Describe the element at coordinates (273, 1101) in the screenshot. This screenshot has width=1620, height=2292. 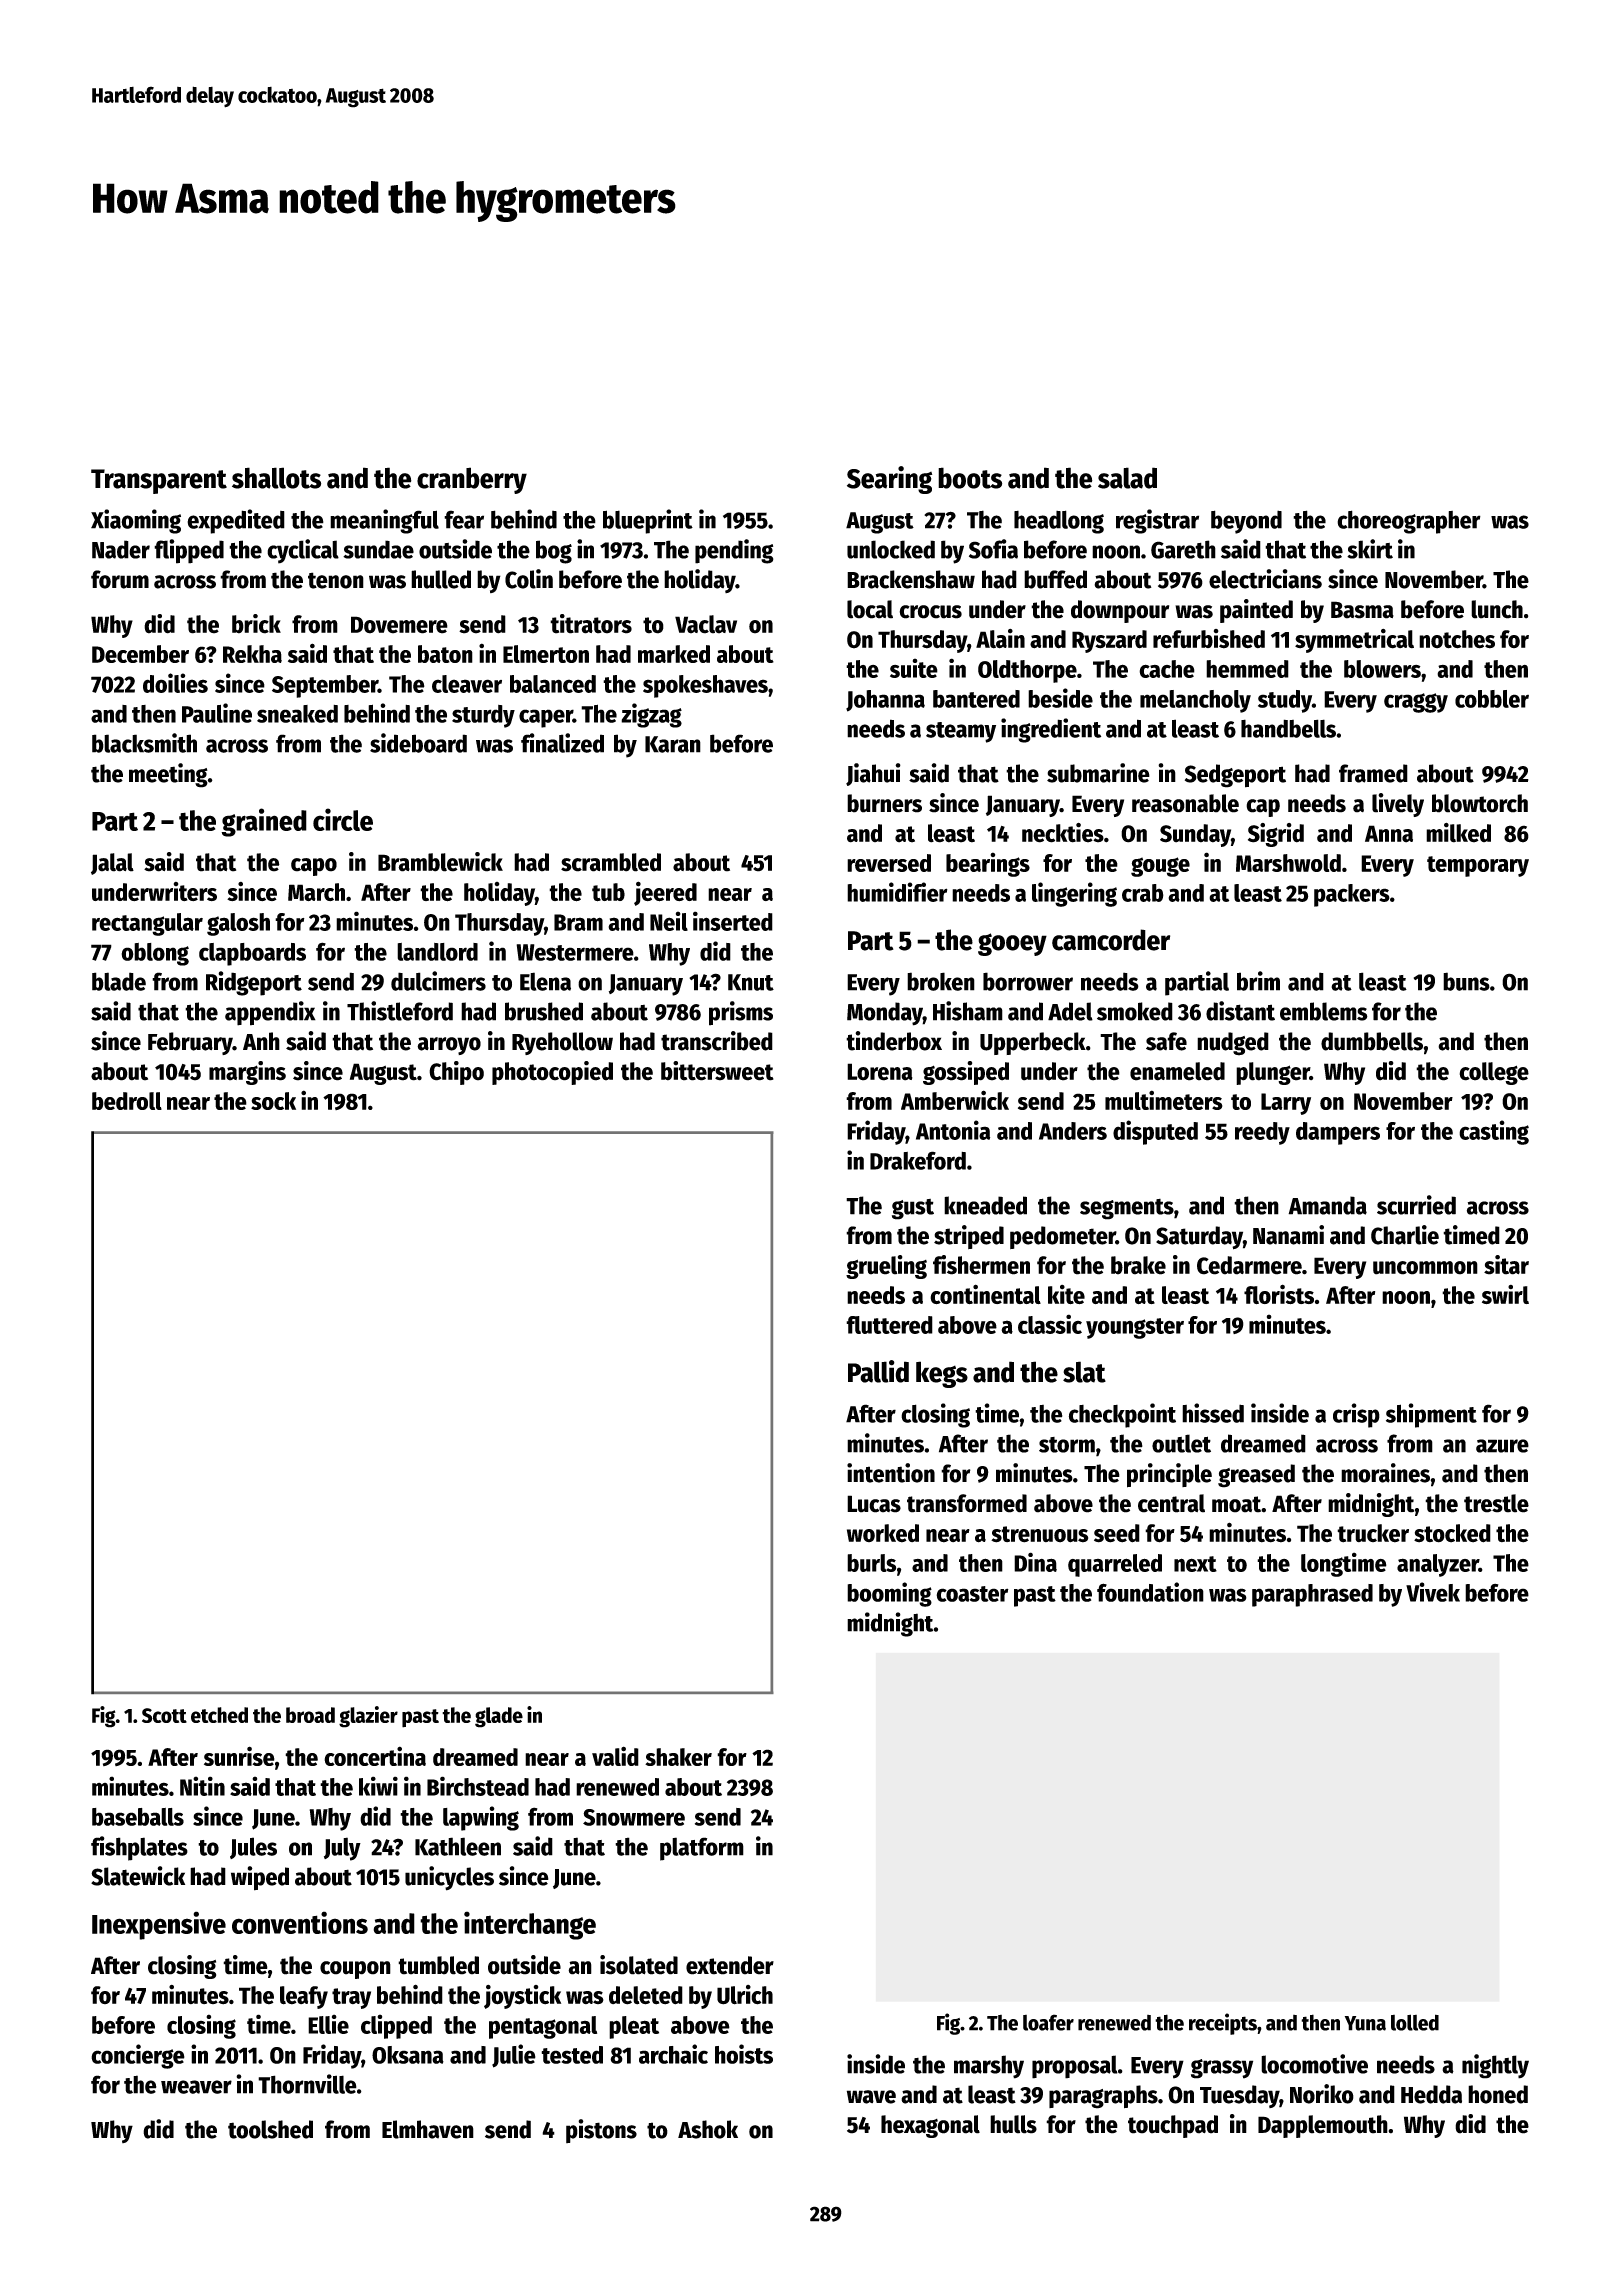
I see `sock` at that location.
